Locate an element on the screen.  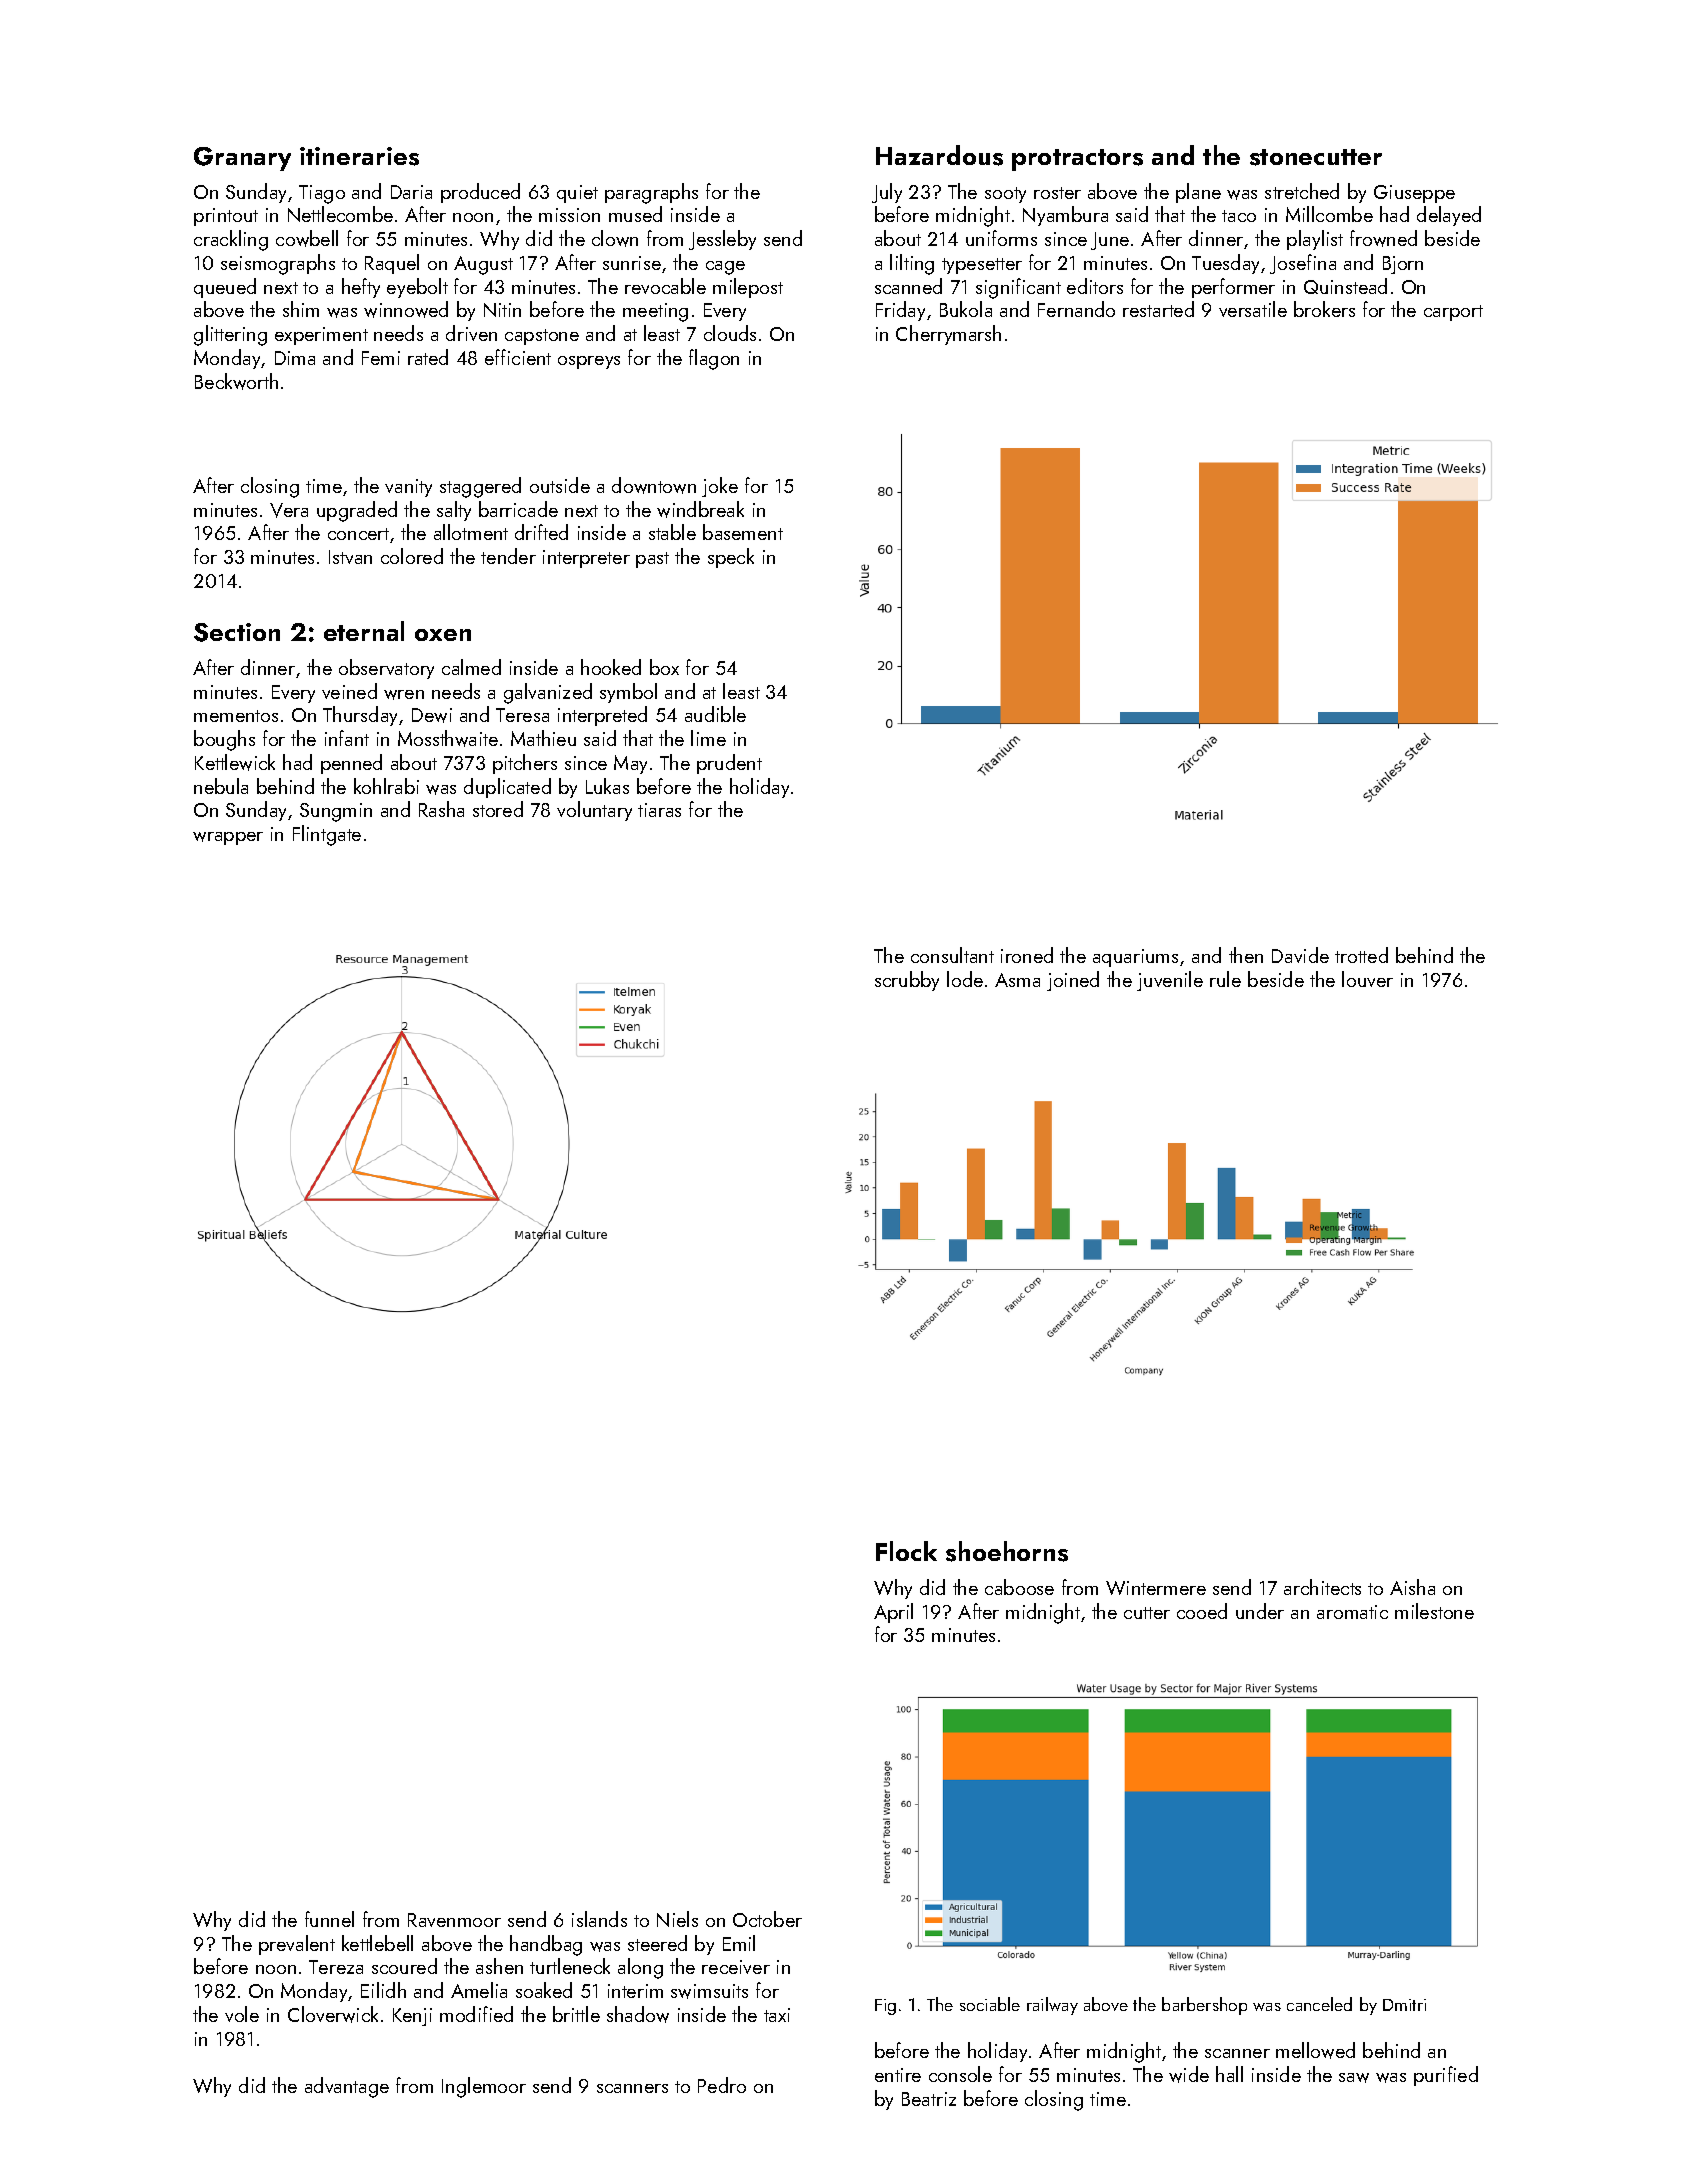
console is located at coordinates (960, 2074).
